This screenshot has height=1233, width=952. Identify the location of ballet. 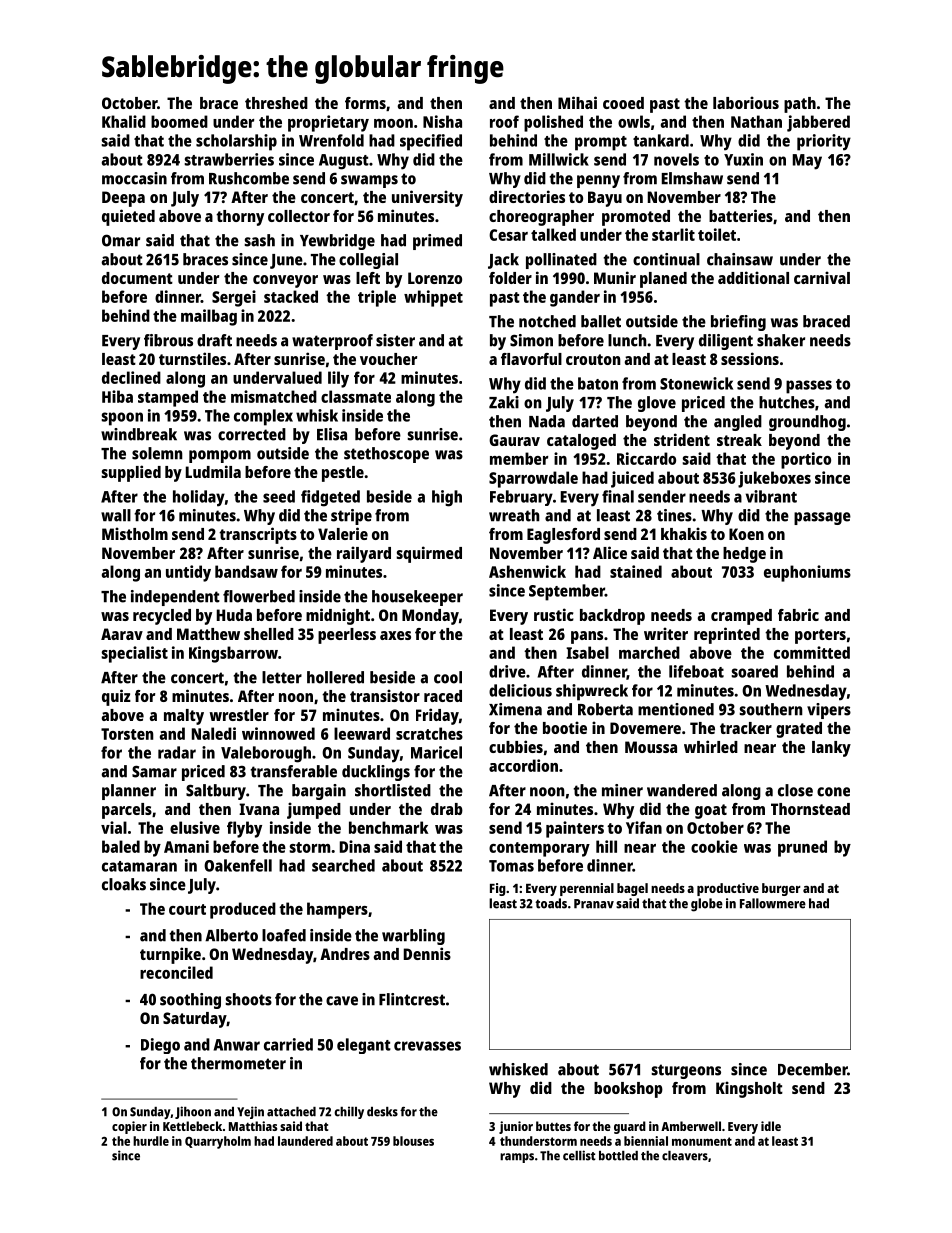
(601, 321).
